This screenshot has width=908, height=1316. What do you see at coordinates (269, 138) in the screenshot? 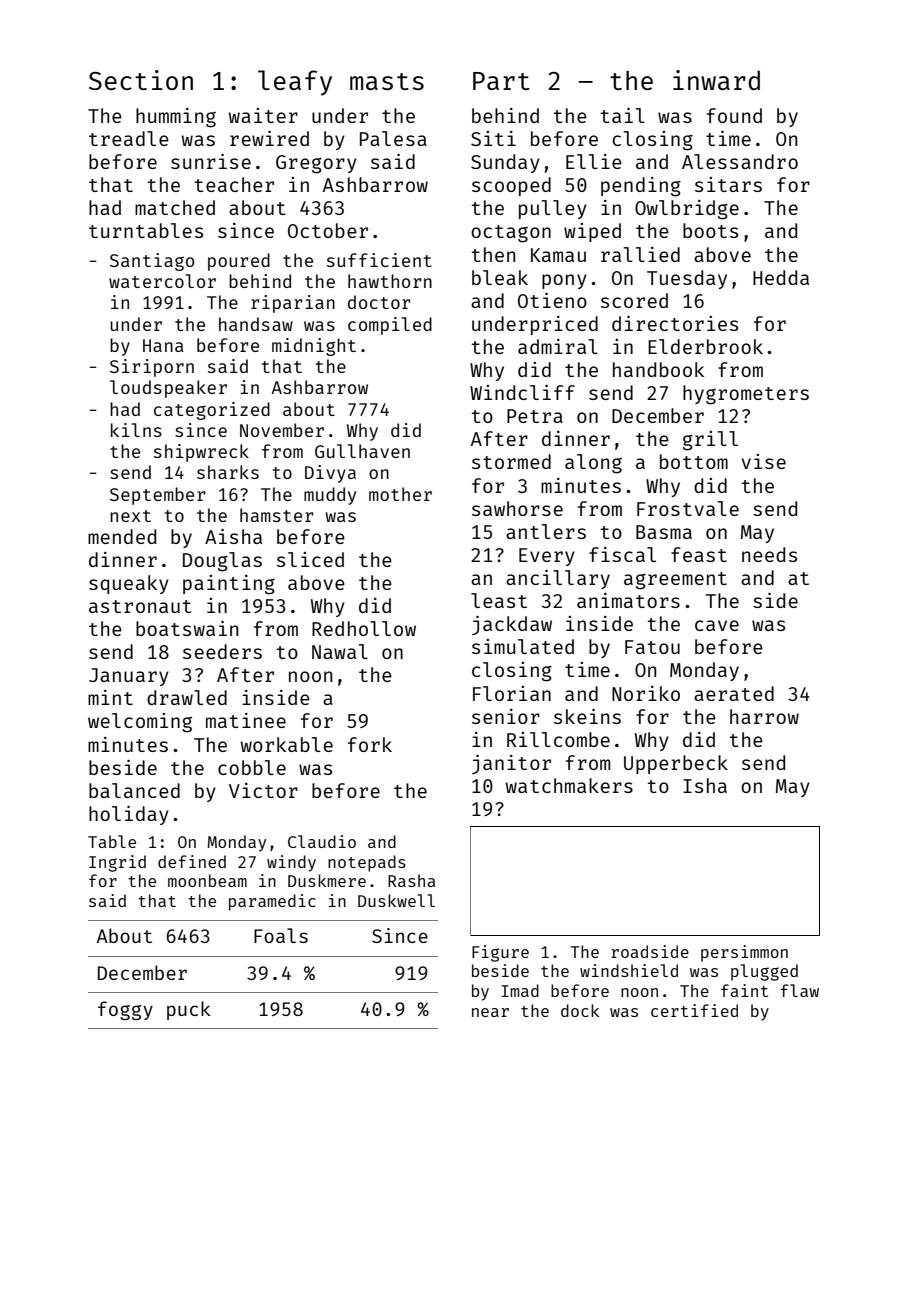
I see `rewired` at bounding box center [269, 138].
